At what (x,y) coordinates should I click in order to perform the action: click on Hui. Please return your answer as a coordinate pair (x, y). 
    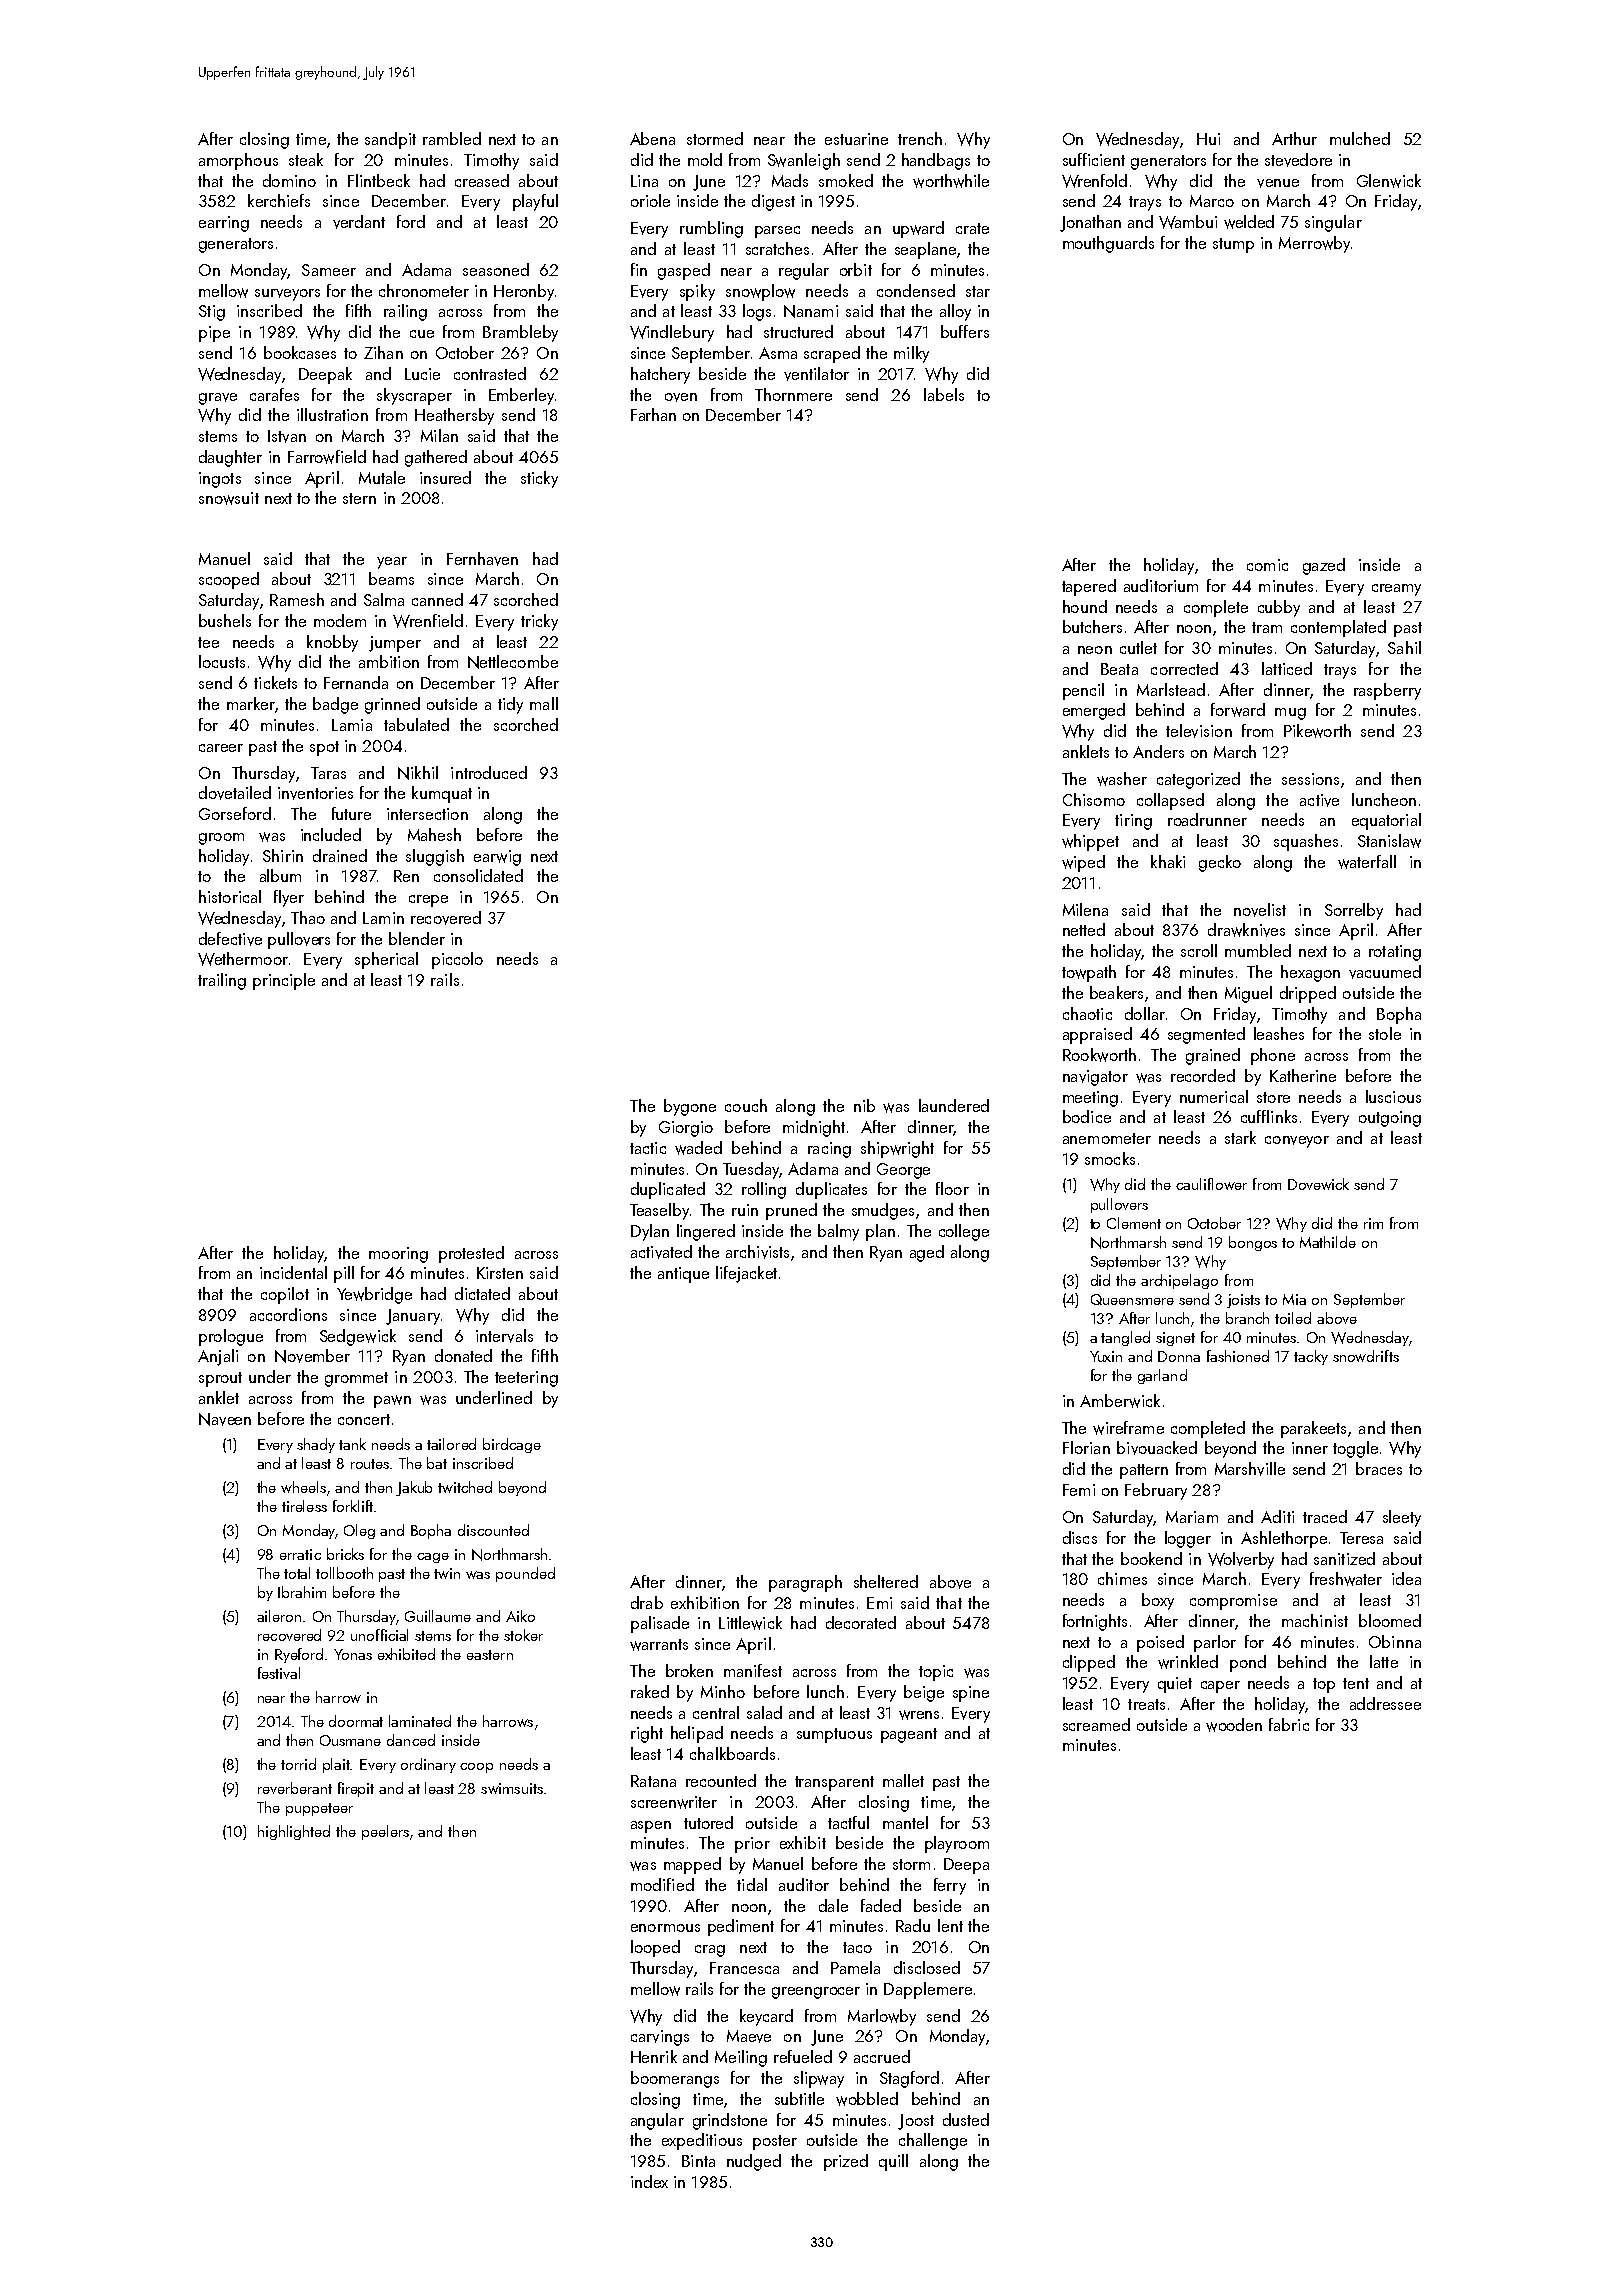
    Looking at the image, I should click on (1208, 139).
